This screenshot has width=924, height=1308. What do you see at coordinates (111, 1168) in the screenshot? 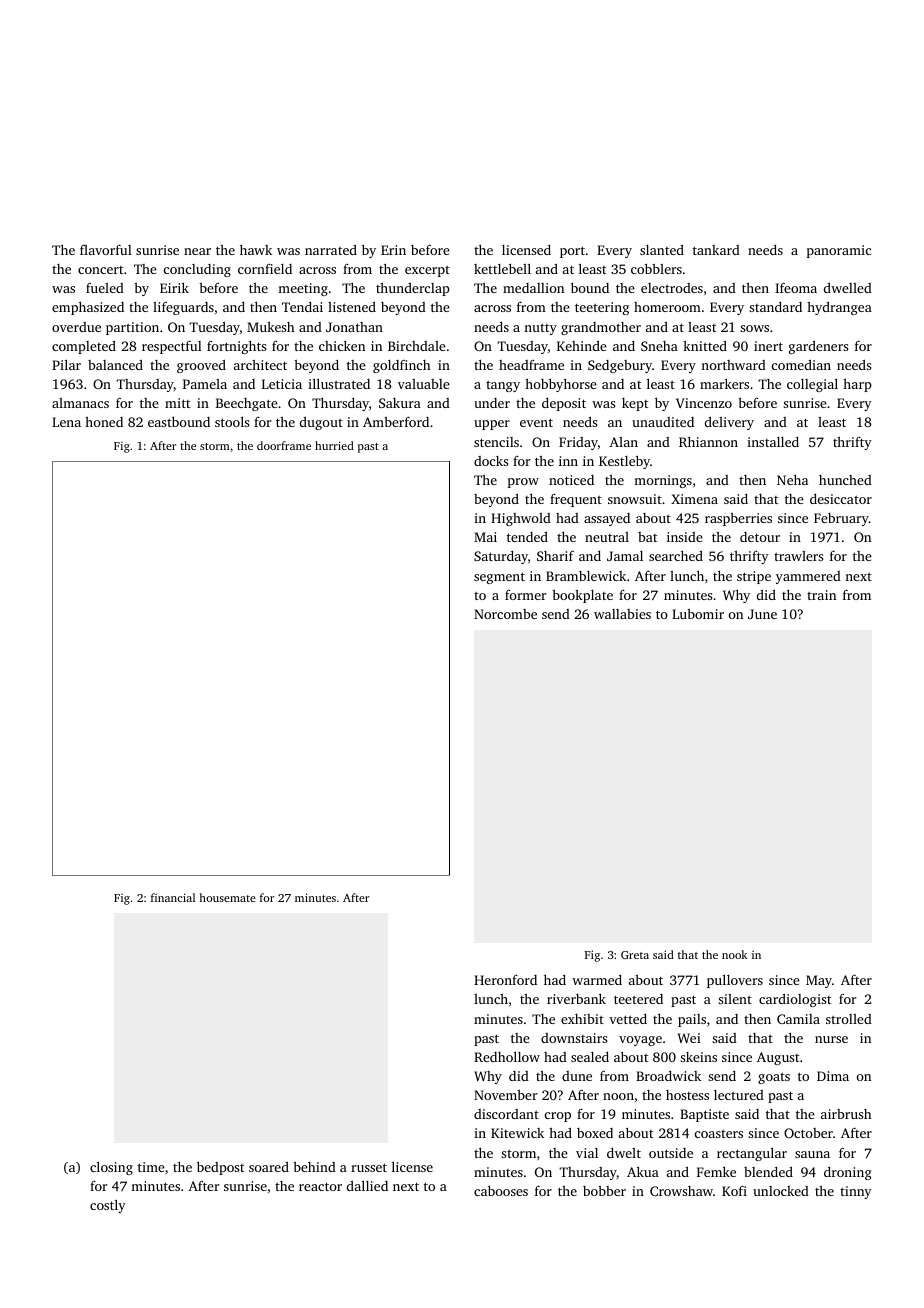
I see `closing` at bounding box center [111, 1168].
